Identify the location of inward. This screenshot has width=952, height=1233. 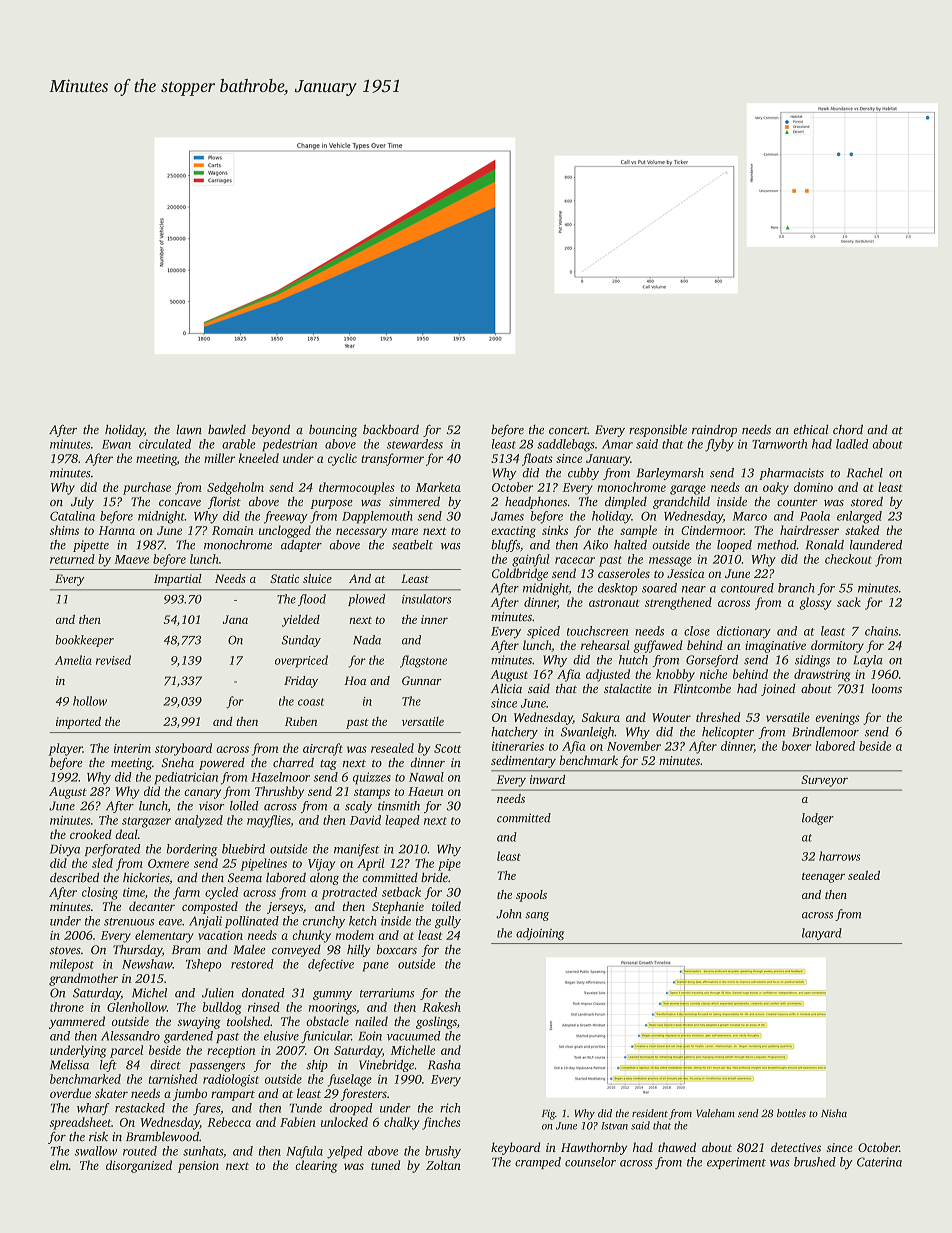
(547, 779).
